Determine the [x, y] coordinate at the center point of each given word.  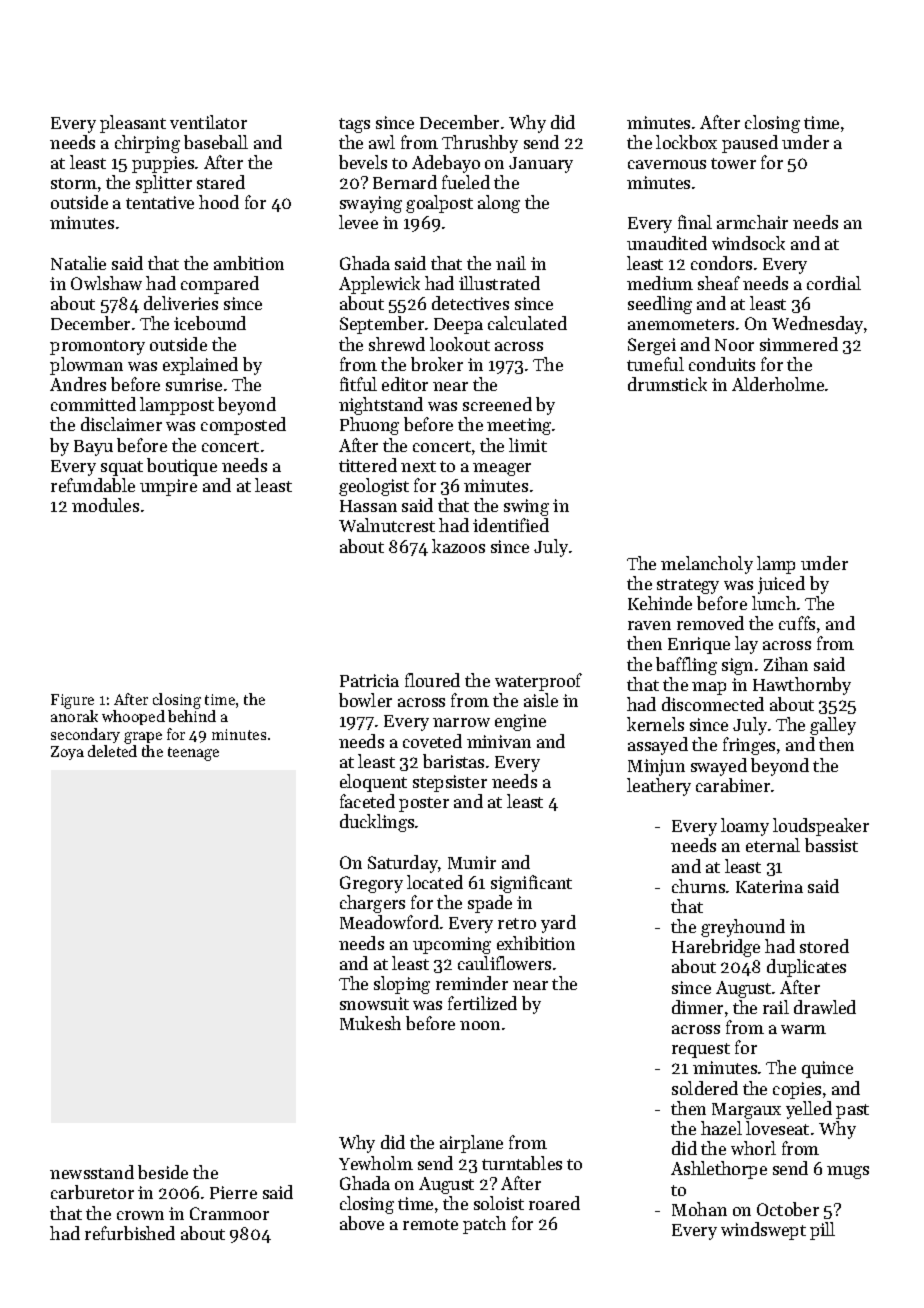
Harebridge [716, 948]
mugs [848, 1172]
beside [163, 1172]
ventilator [208, 122]
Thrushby [480, 144]
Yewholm [376, 1163]
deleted [112, 751]
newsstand [92, 1172]
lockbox [686, 142]
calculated [527, 323]
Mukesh [370, 1023]
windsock [748, 243]
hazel [721, 1128]
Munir [472, 862]
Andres [78, 384]
